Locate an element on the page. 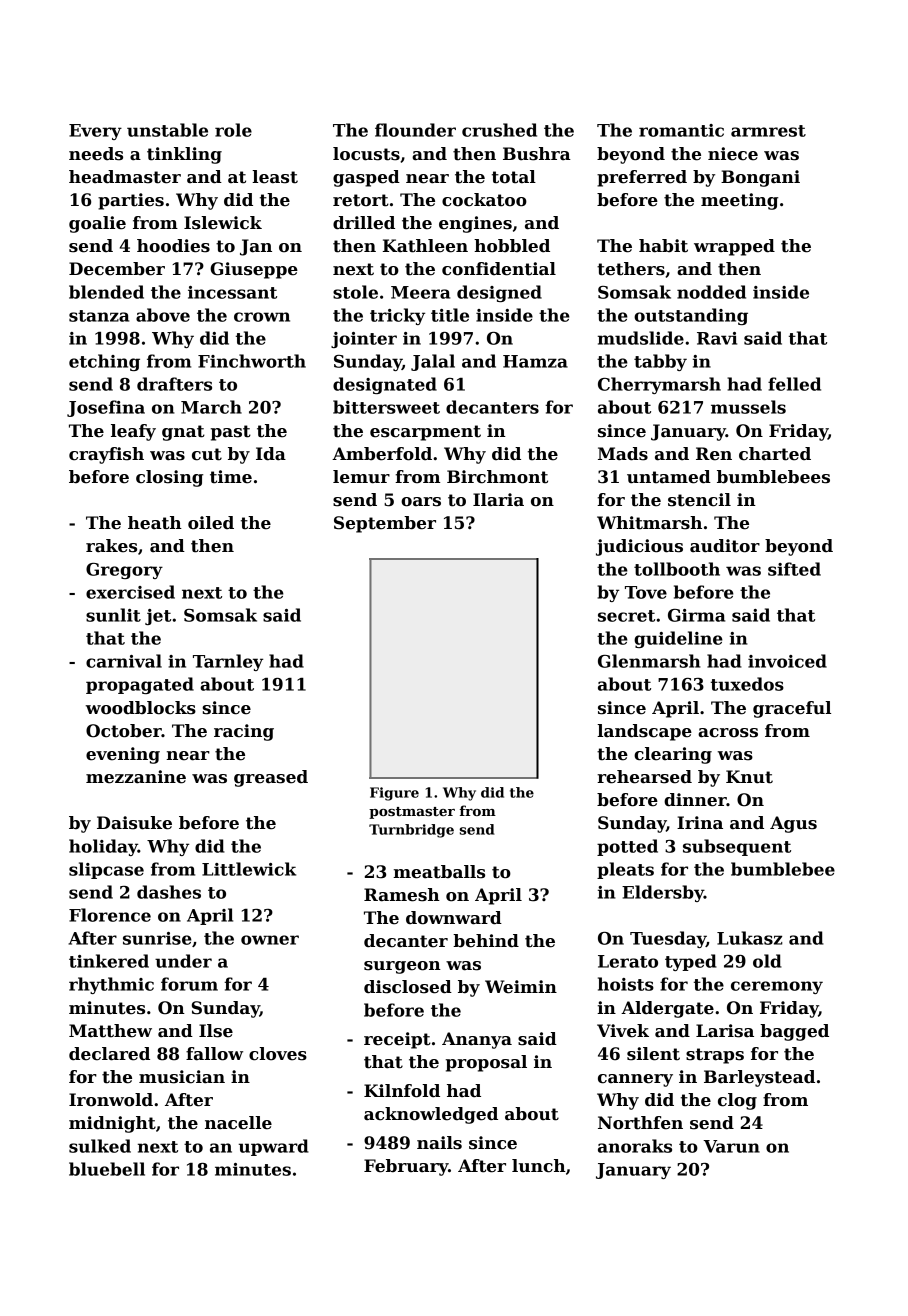 This image has width=908, height=1316. Varun is located at coordinates (731, 1146).
